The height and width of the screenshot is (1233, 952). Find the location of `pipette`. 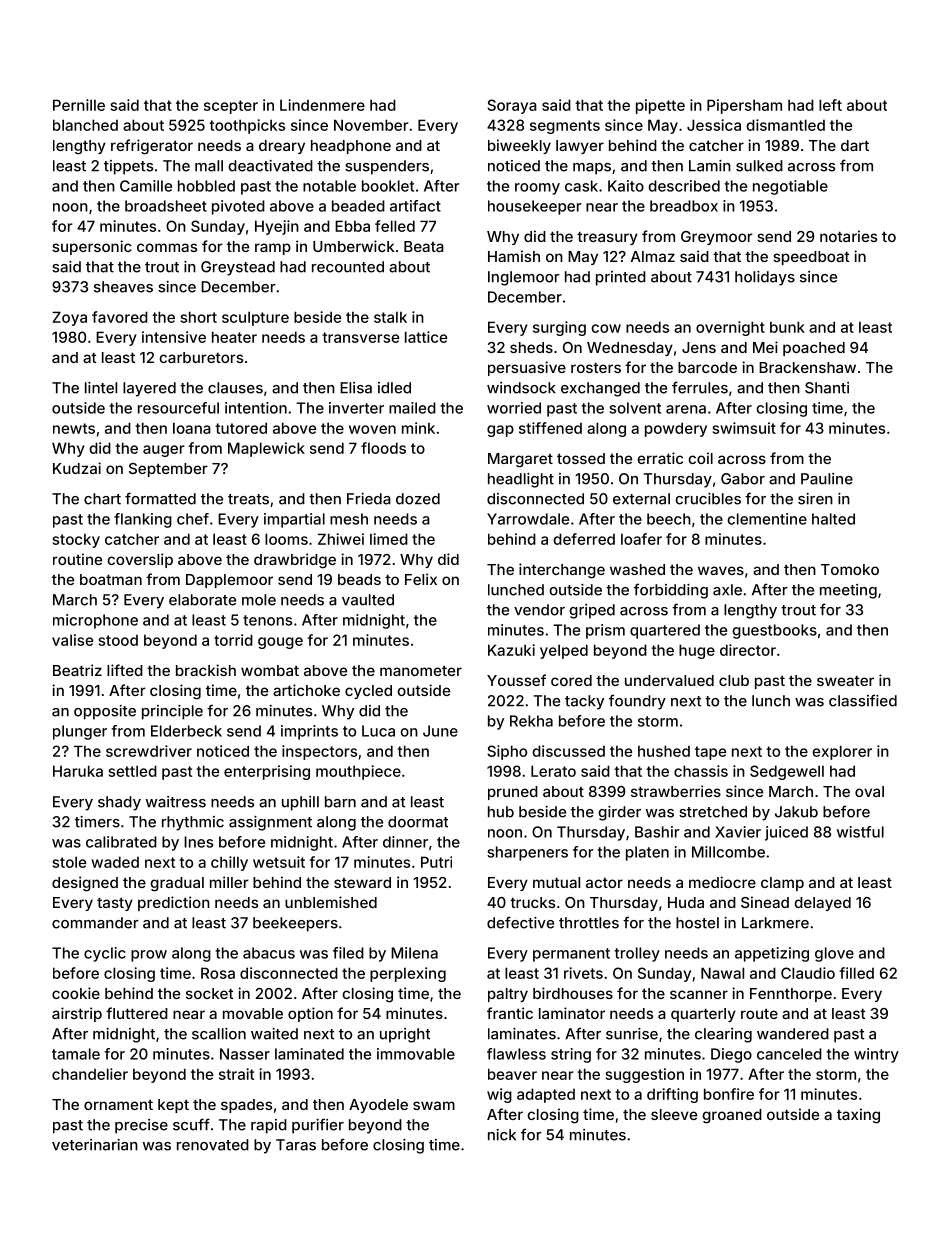

pipette is located at coordinates (660, 106).
